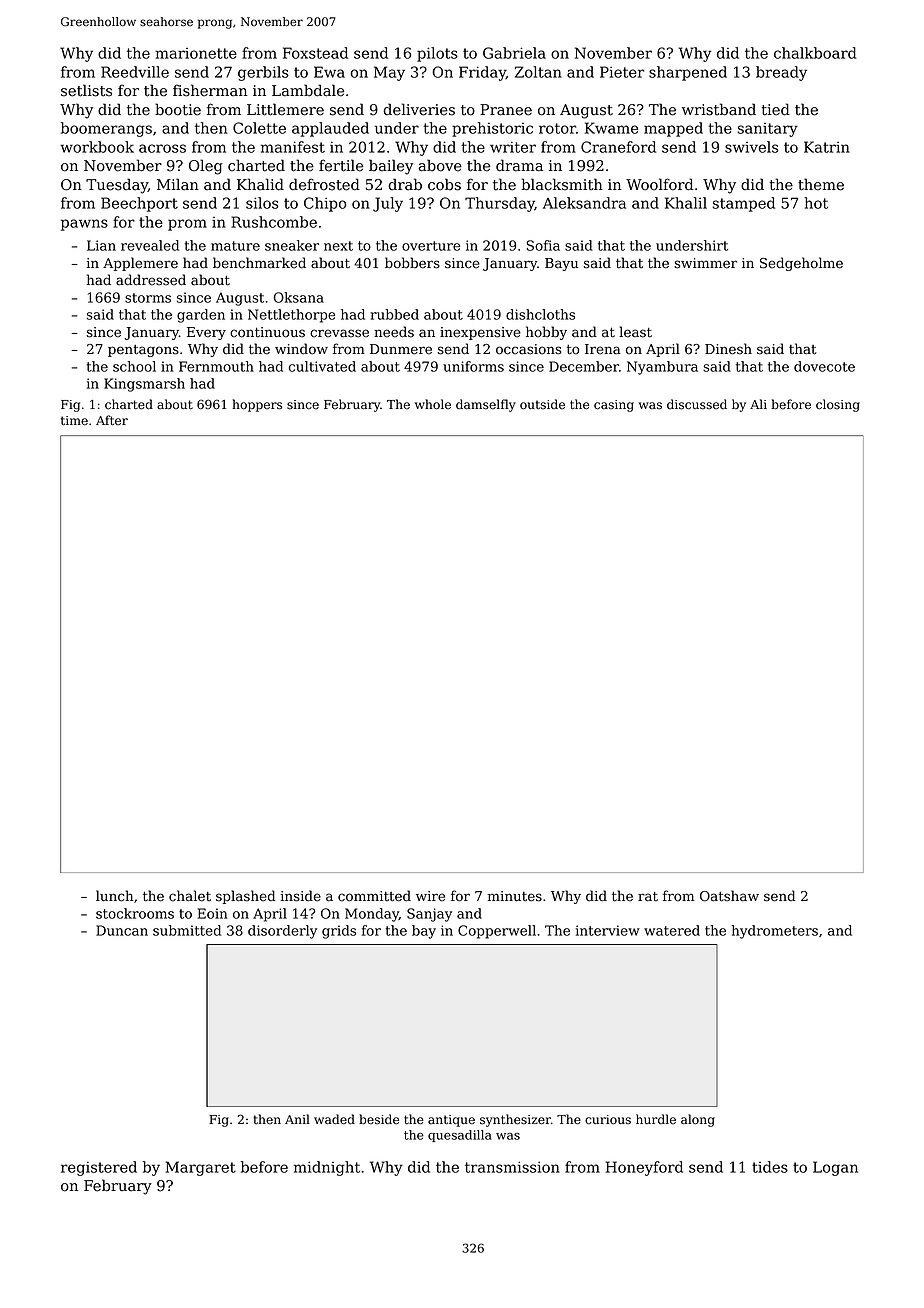 The height and width of the screenshot is (1308, 924). I want to click on swimmer, so click(705, 263).
